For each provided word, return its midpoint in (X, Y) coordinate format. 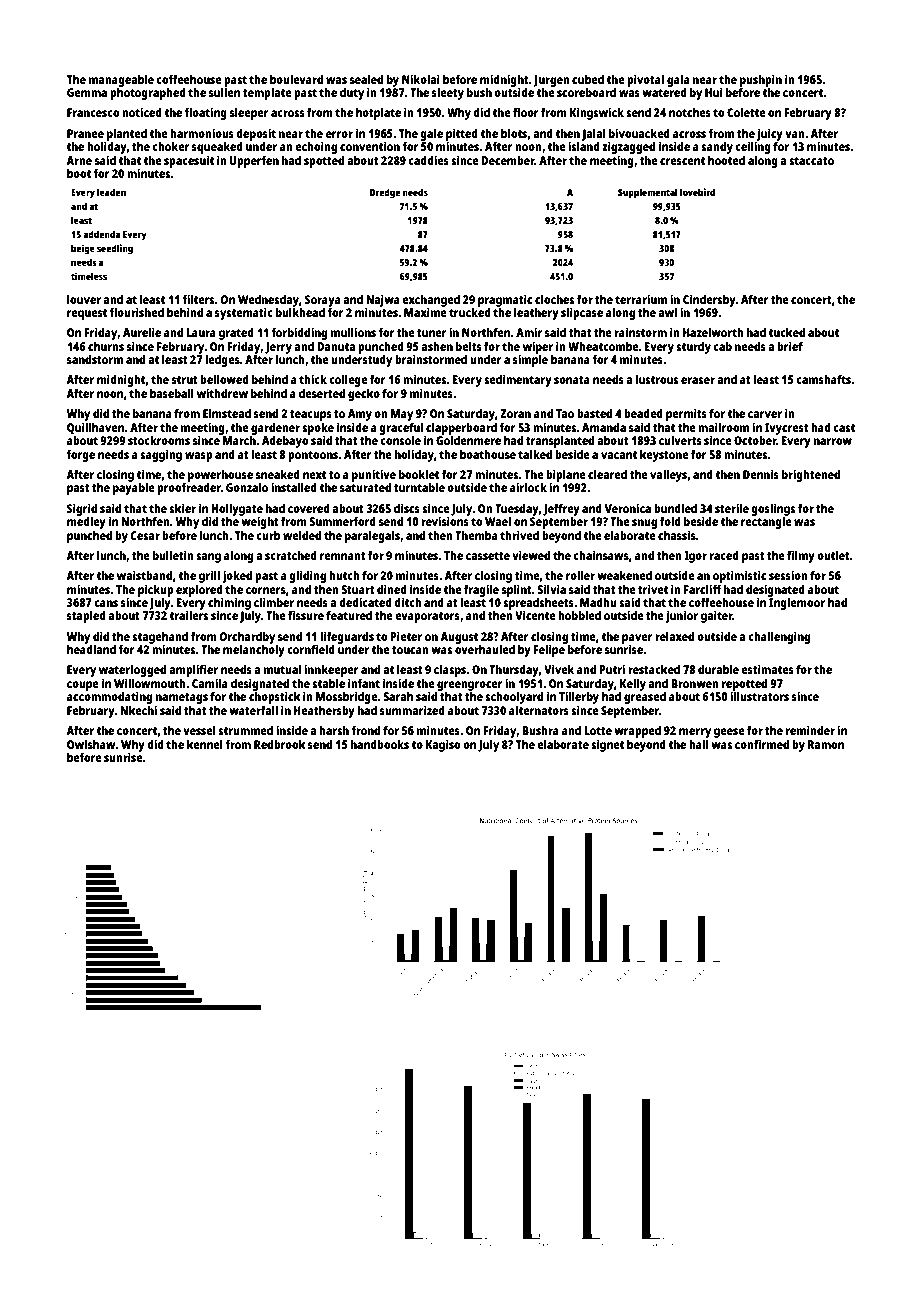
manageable (121, 81)
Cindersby (709, 300)
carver (765, 414)
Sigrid (82, 509)
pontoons (313, 456)
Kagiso (443, 745)
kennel (205, 744)
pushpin (761, 80)
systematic (244, 313)
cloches (554, 299)
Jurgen (551, 81)
